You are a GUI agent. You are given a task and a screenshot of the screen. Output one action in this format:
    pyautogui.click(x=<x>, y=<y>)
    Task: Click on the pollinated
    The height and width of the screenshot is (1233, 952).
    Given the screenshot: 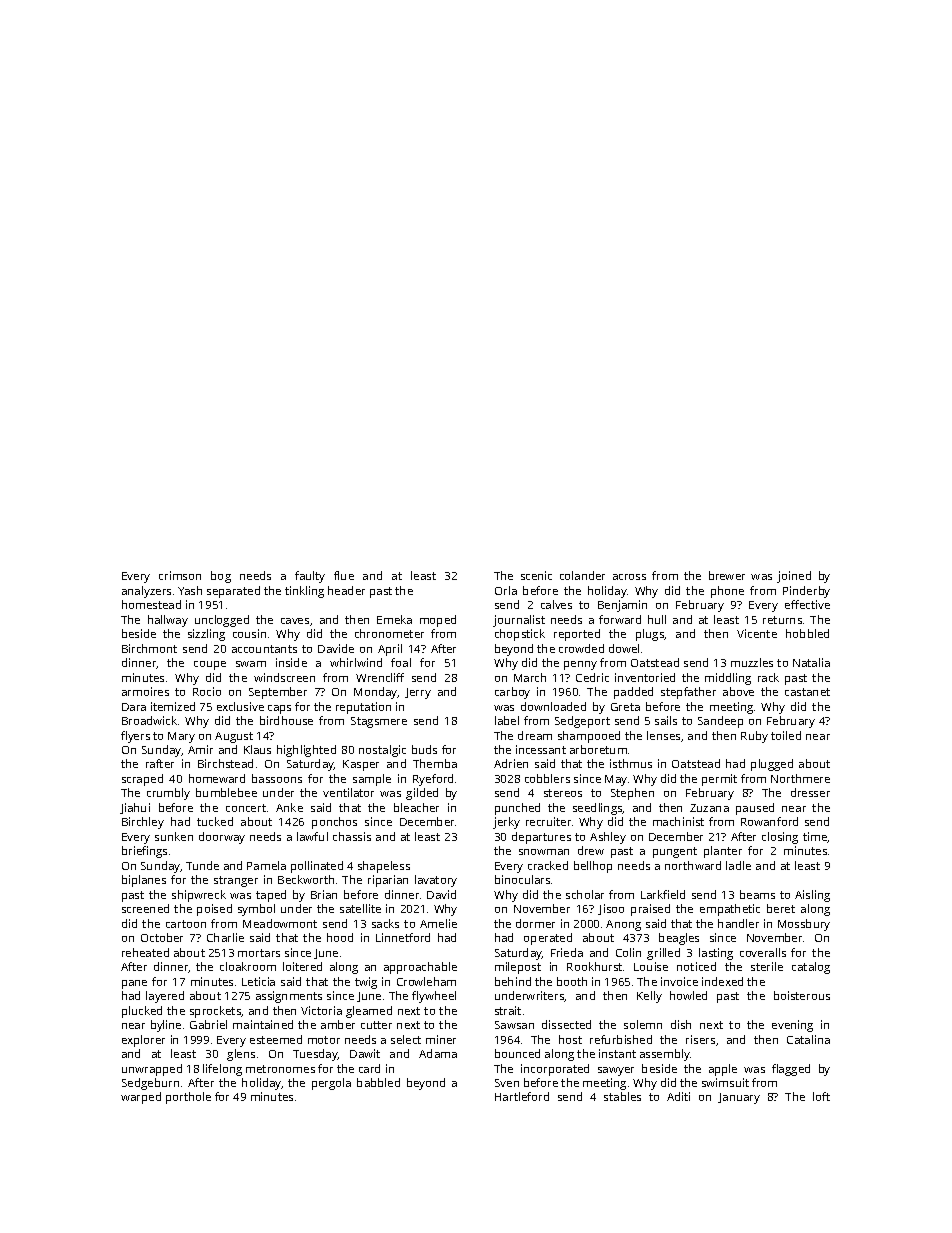 What is the action you would take?
    pyautogui.click(x=317, y=867)
